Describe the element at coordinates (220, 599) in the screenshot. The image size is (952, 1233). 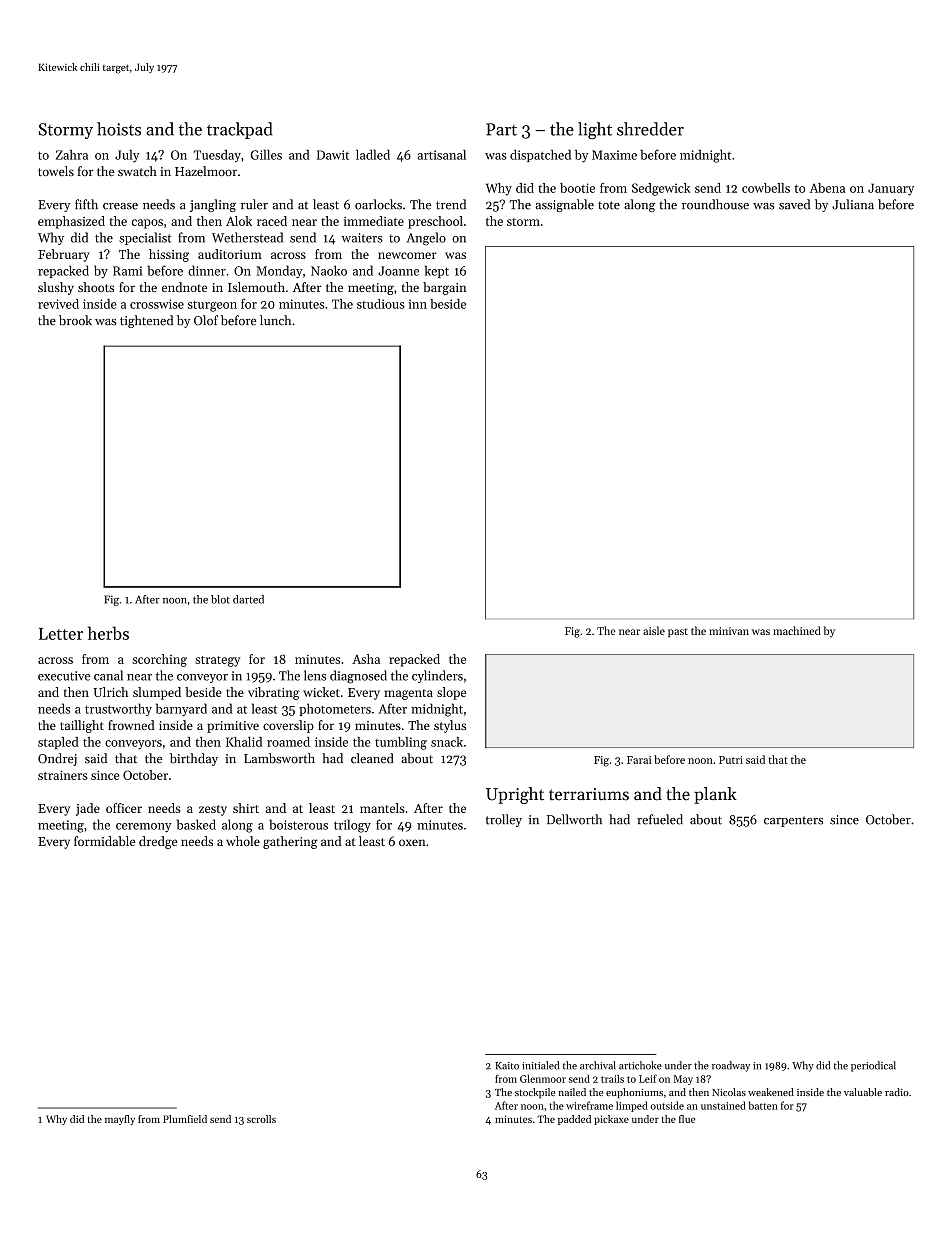
I see `blot` at that location.
